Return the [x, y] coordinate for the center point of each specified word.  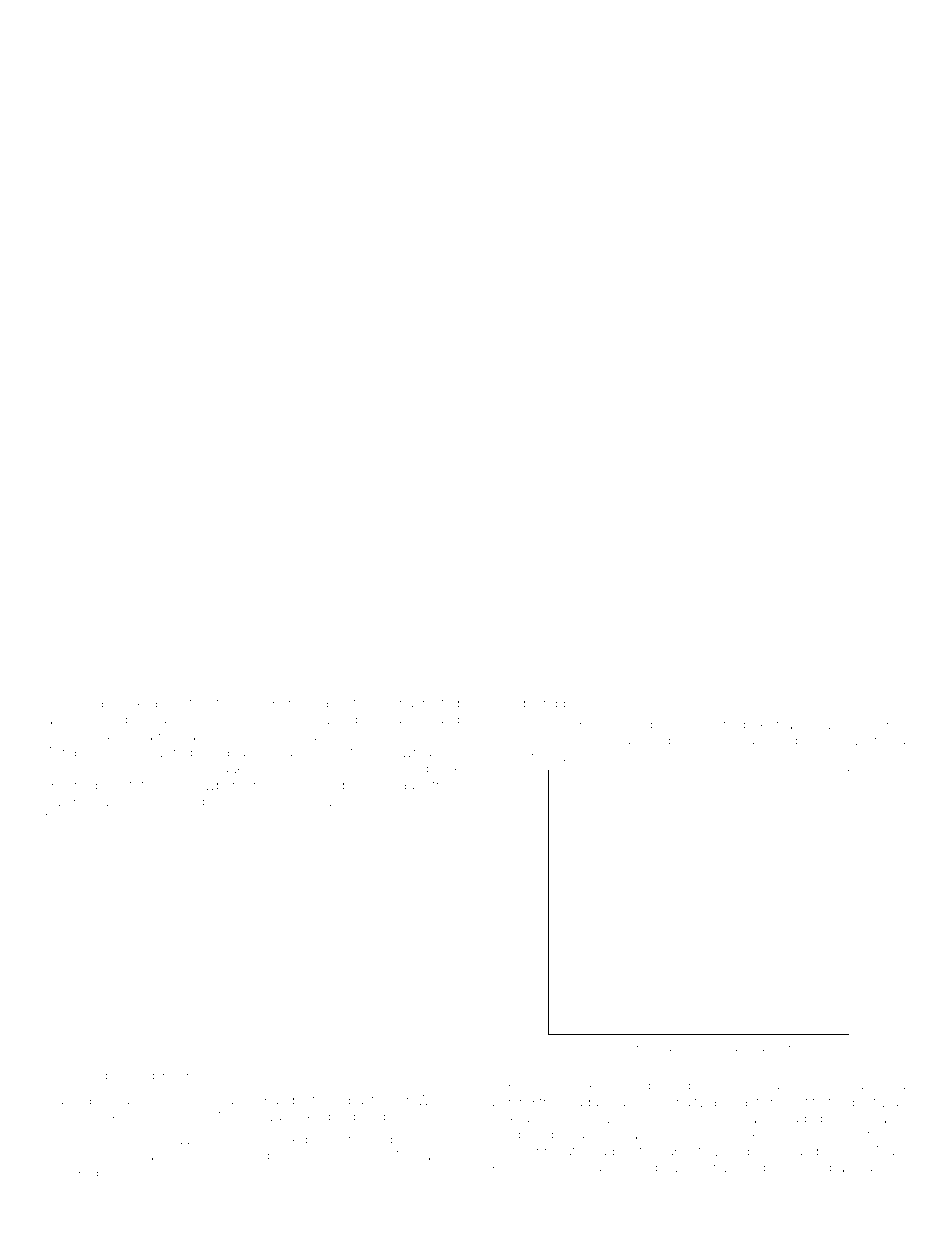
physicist [104, 1157]
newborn [216, 785]
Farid [738, 1047]
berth [684, 741]
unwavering [729, 1169]
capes [96, 1102]
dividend [518, 1134]
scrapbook [111, 704]
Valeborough [86, 803]
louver [858, 741]
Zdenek [436, 768]
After [505, 724]
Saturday [628, 1048]
